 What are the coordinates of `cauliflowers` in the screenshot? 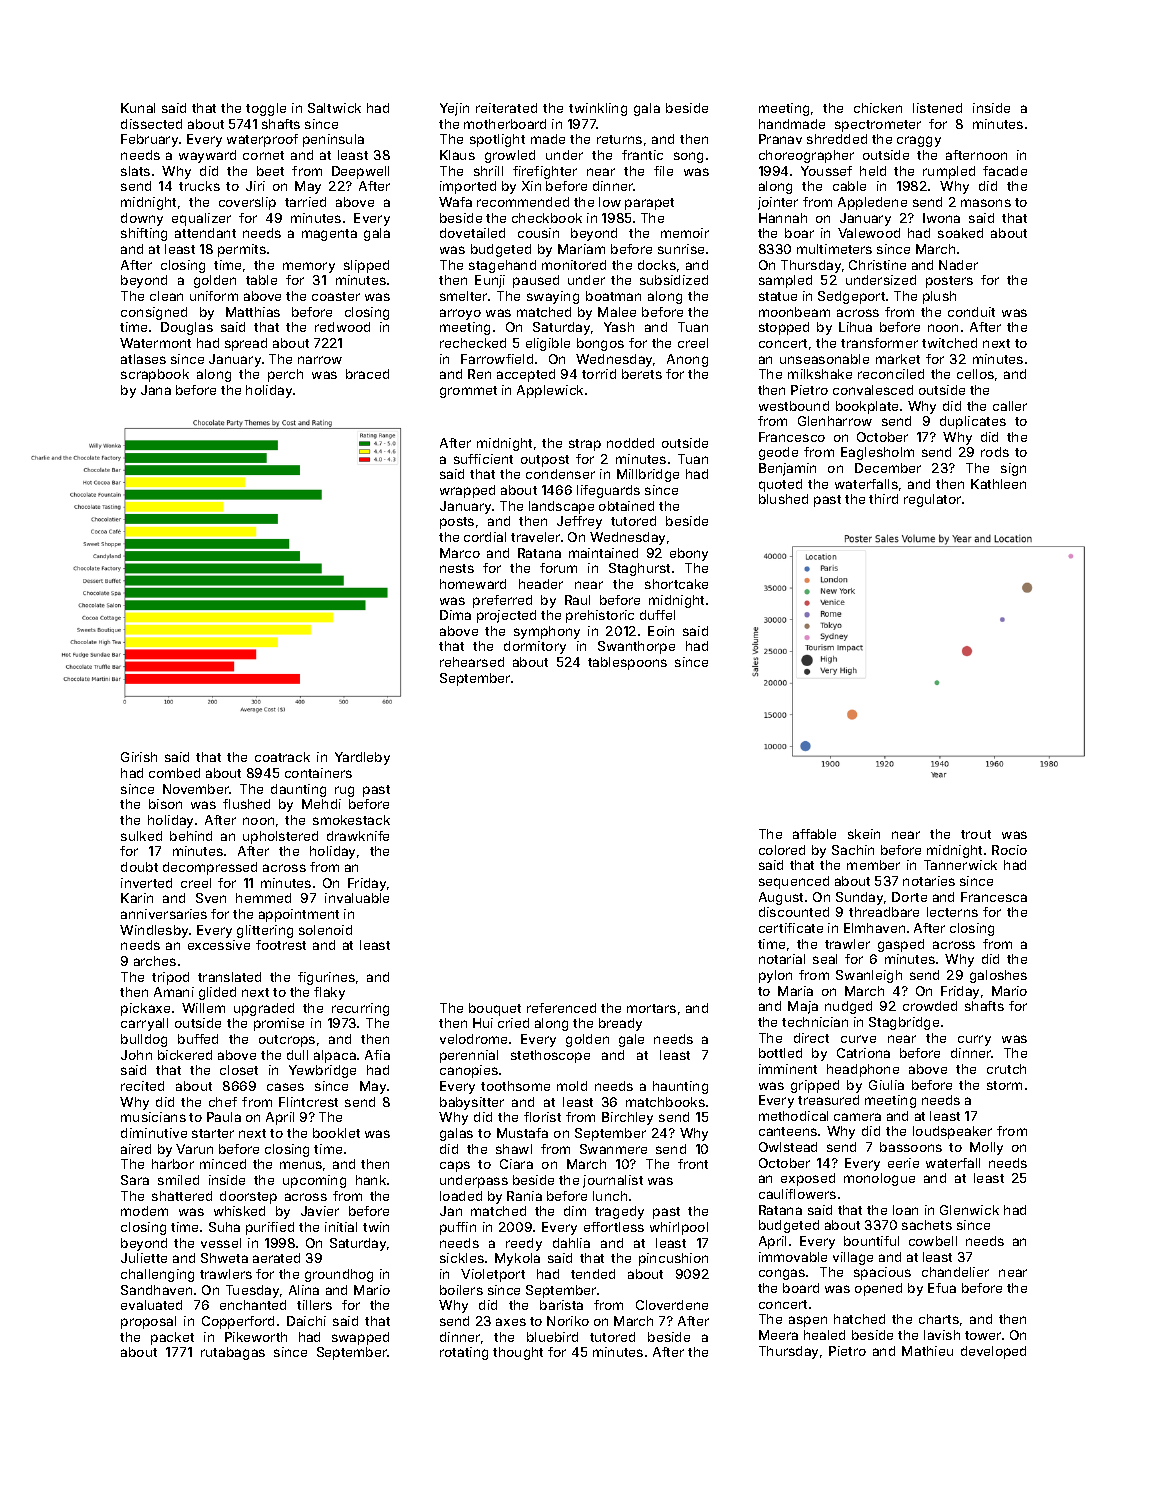 It's located at (797, 1194).
